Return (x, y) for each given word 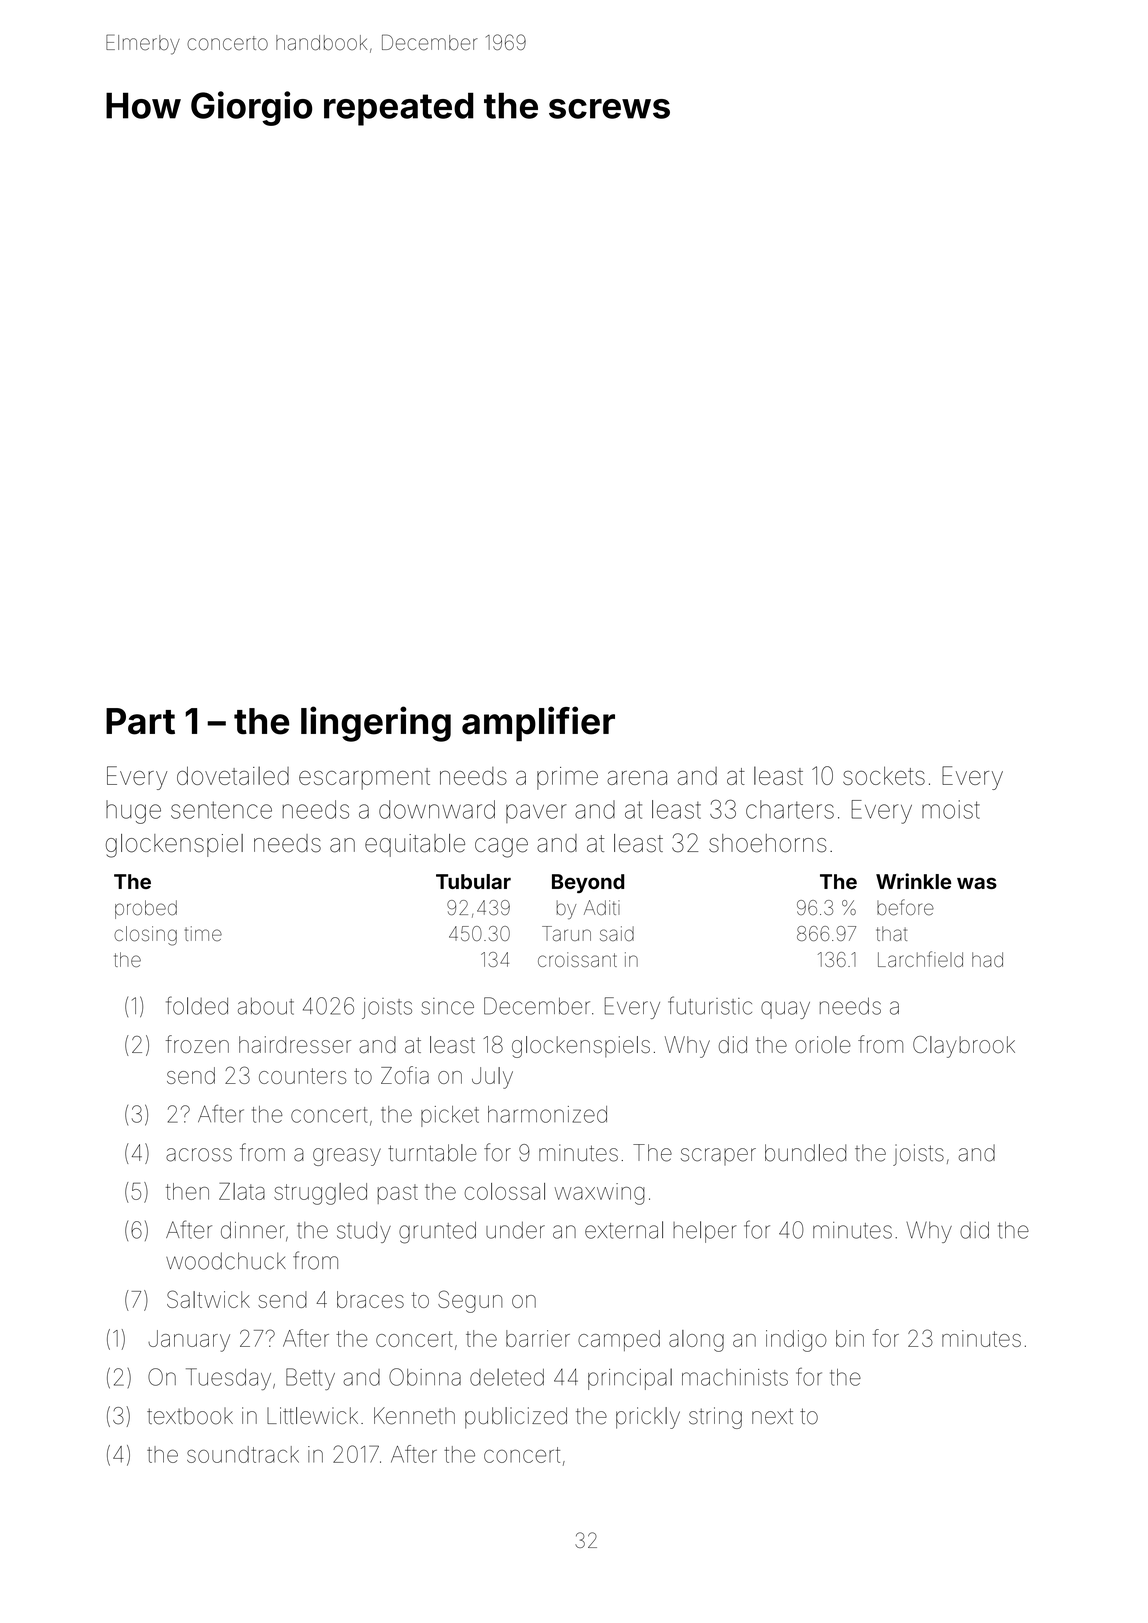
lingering (376, 724)
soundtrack (243, 1454)
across (199, 1155)
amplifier (538, 723)
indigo (796, 1341)
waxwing (600, 1194)
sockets (884, 775)
